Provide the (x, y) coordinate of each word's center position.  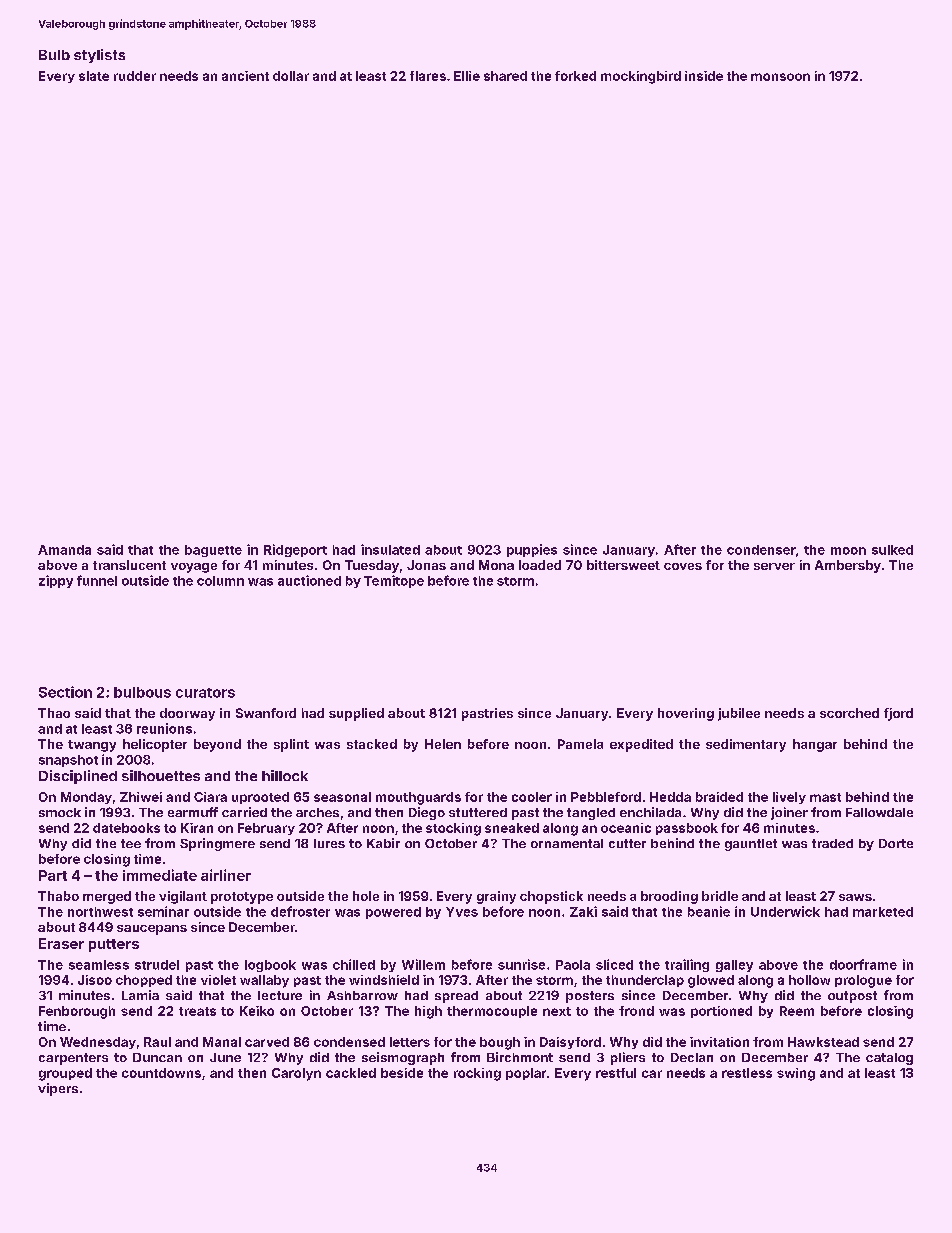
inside (704, 76)
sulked (892, 550)
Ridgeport (295, 550)
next (557, 1011)
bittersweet (623, 565)
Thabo (58, 896)
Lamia (140, 995)
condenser (761, 550)
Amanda (64, 550)
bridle (720, 896)
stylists (99, 56)
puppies (532, 550)
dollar (291, 76)
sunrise (521, 964)
